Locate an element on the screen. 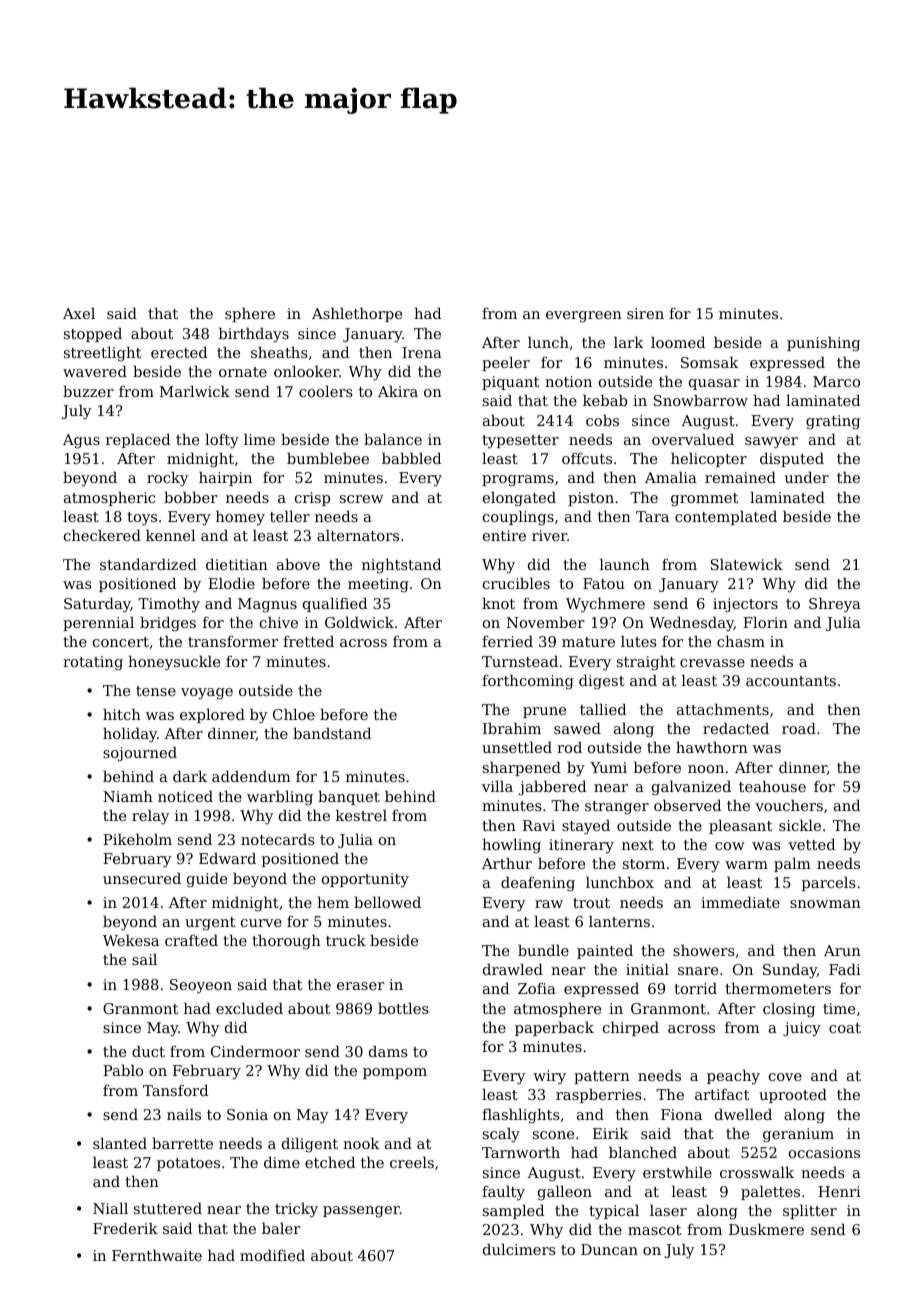 This screenshot has width=924, height=1314. under is located at coordinates (807, 477).
